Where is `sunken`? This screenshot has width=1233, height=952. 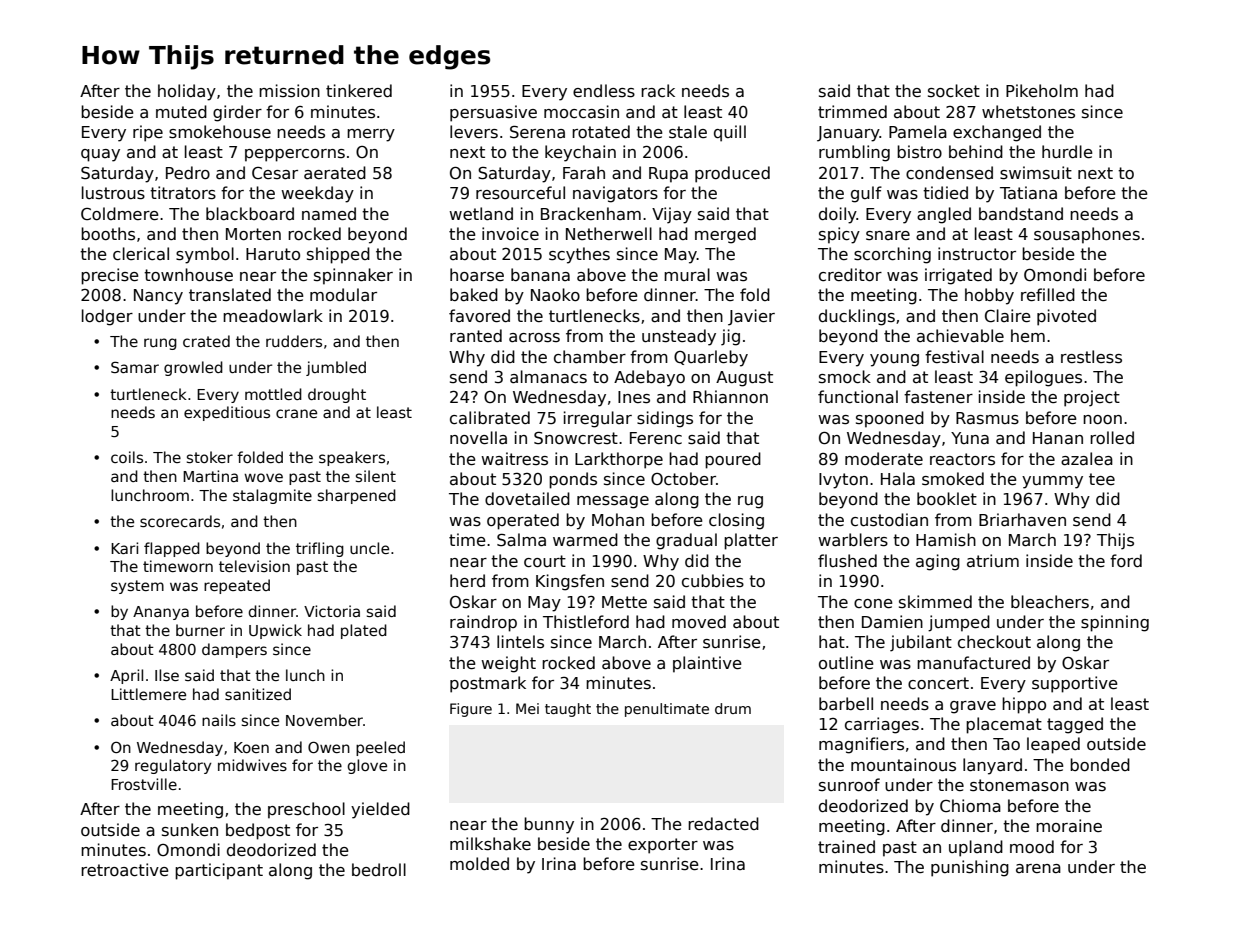 sunken is located at coordinates (190, 829).
